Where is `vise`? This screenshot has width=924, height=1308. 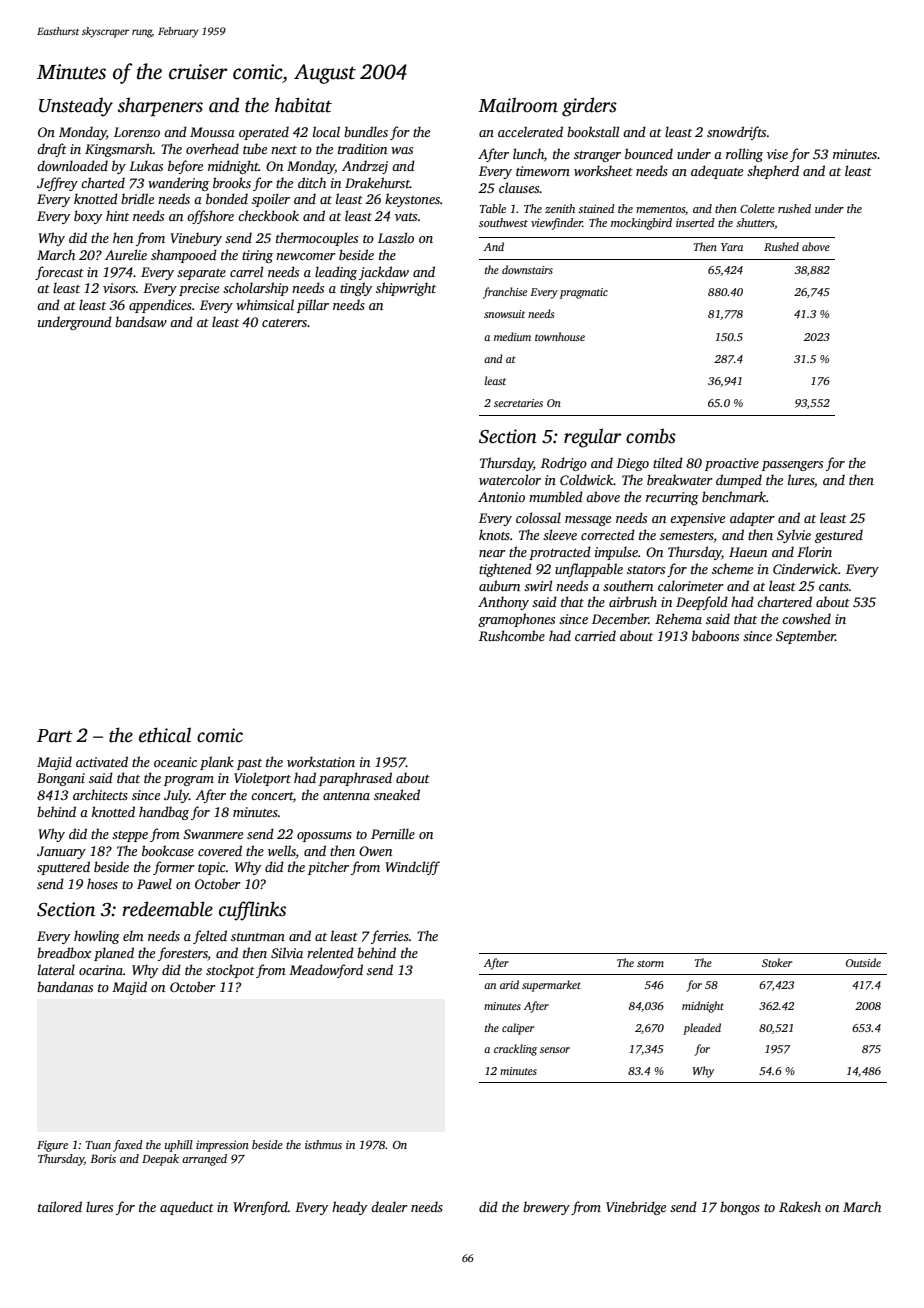
vise is located at coordinates (777, 154).
